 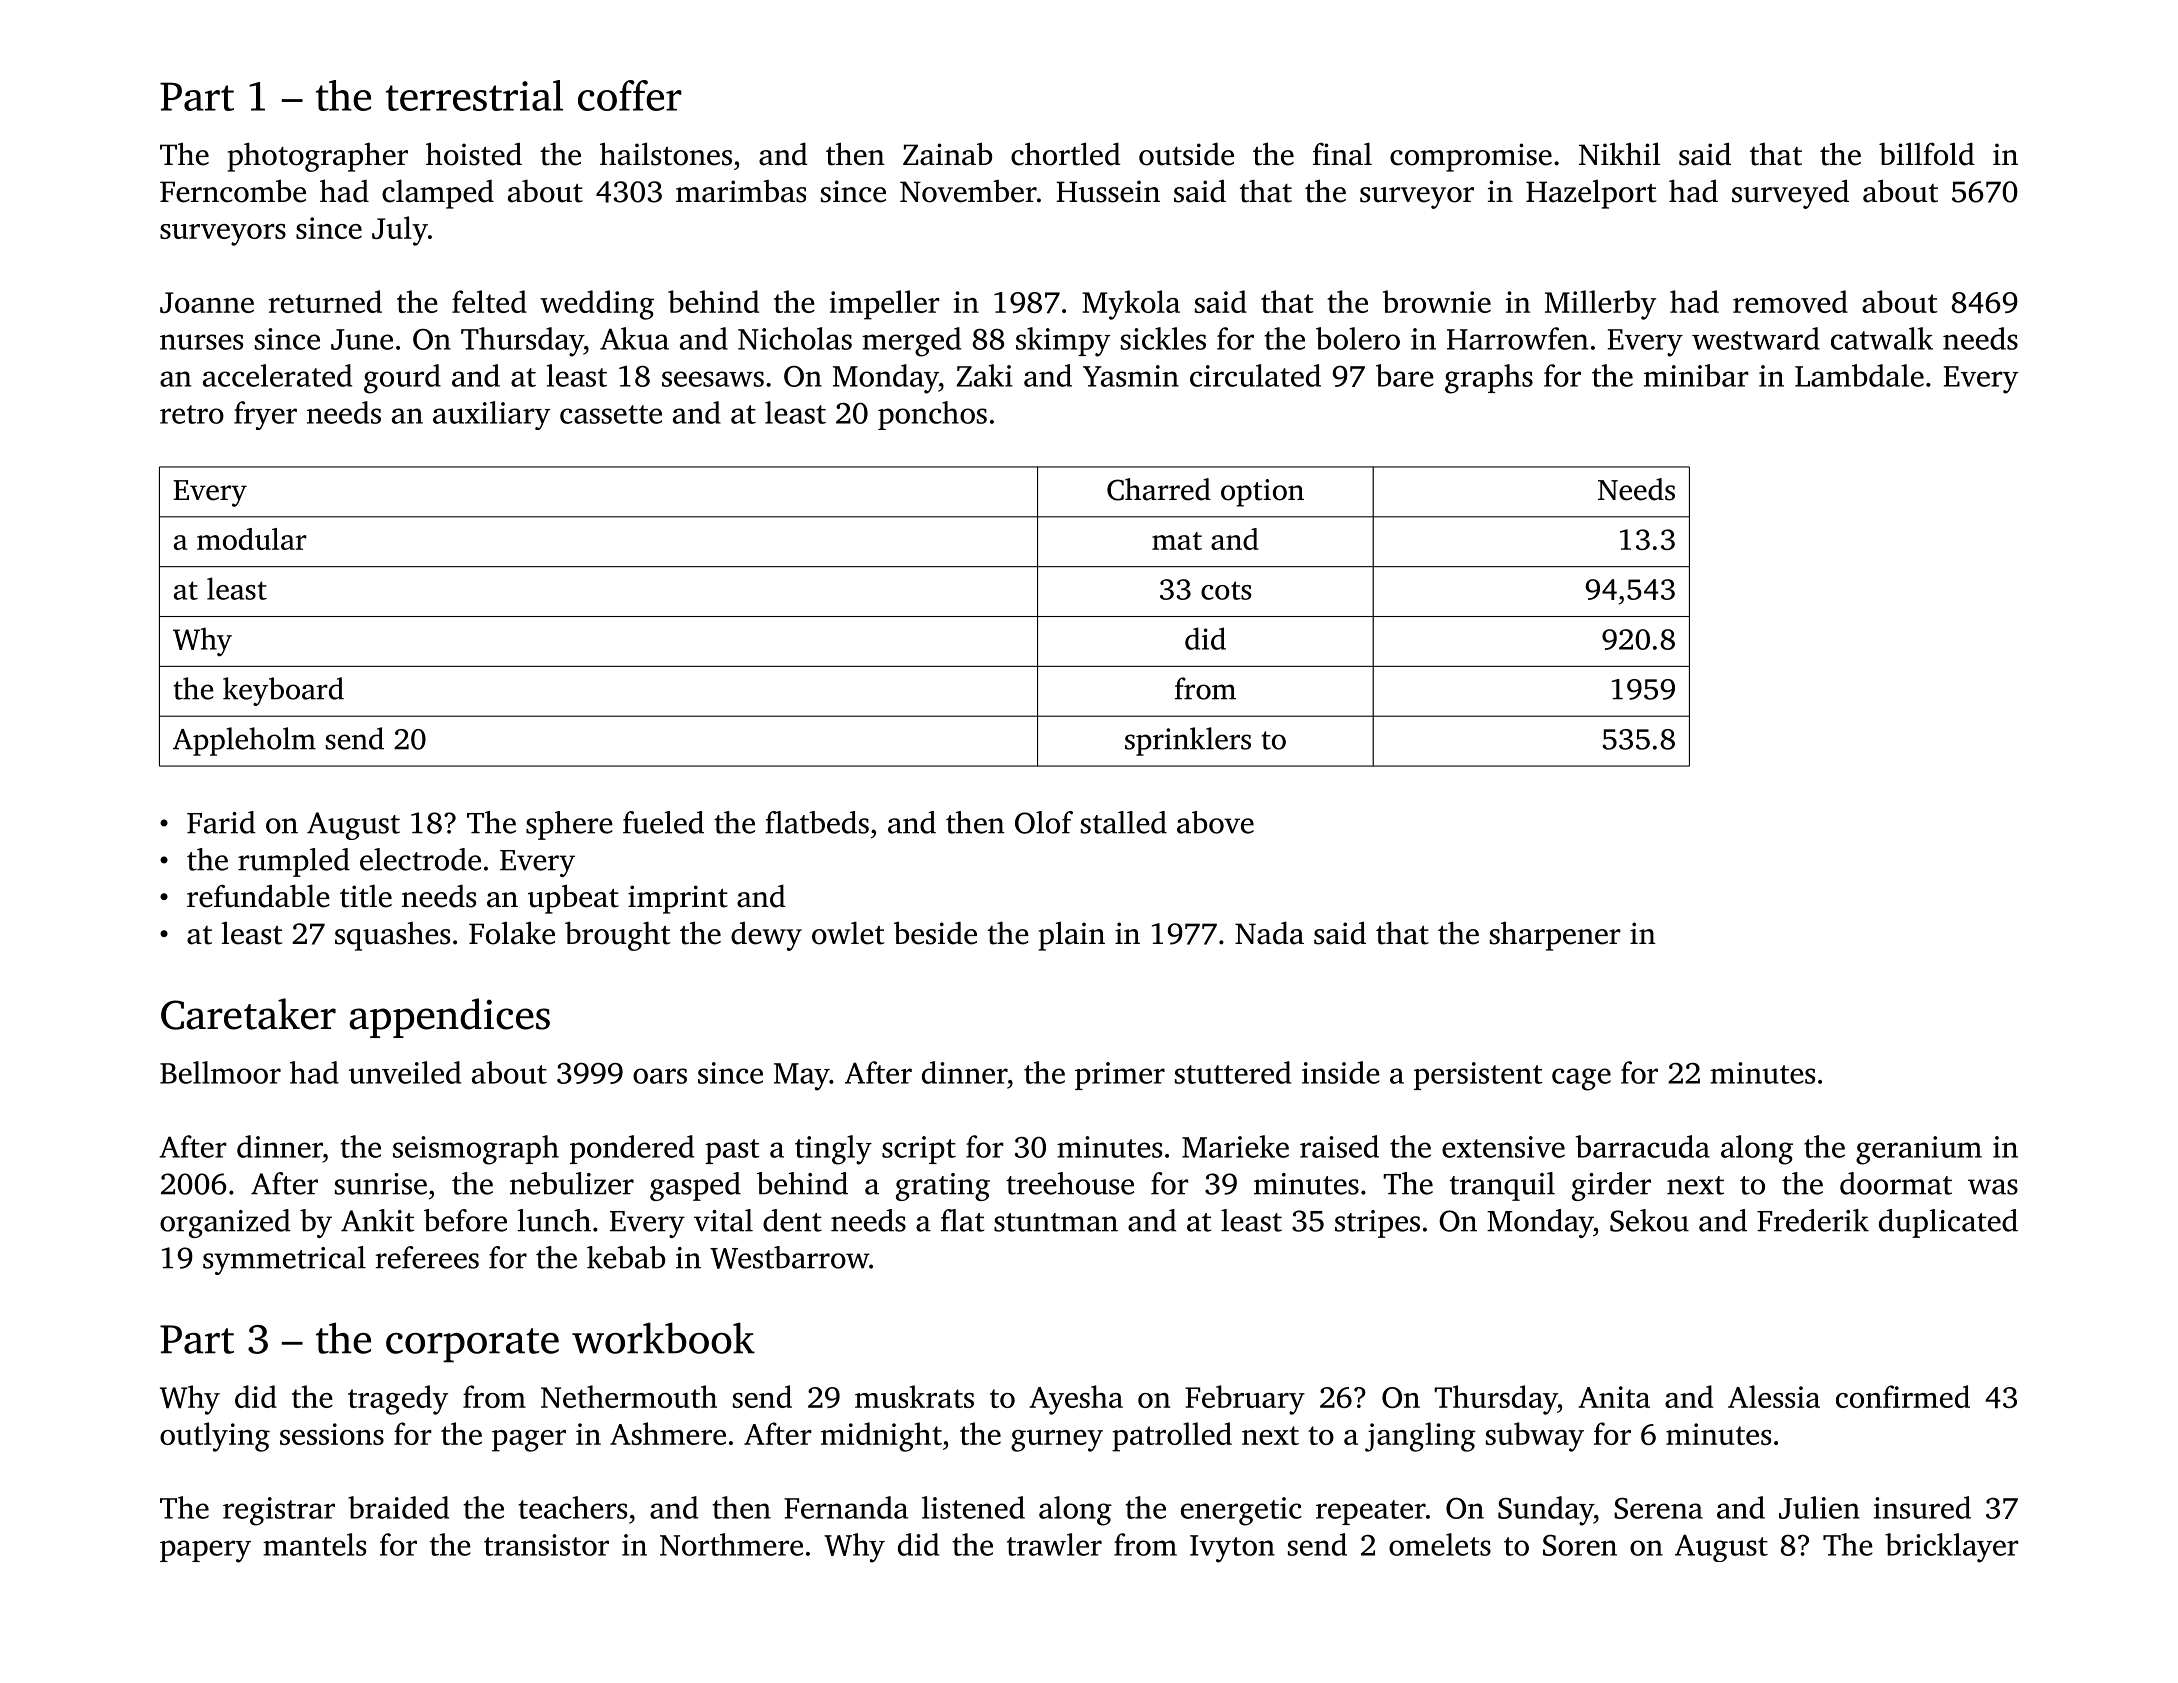 What do you see at coordinates (1188, 741) in the screenshot?
I see `sprinklers` at bounding box center [1188, 741].
